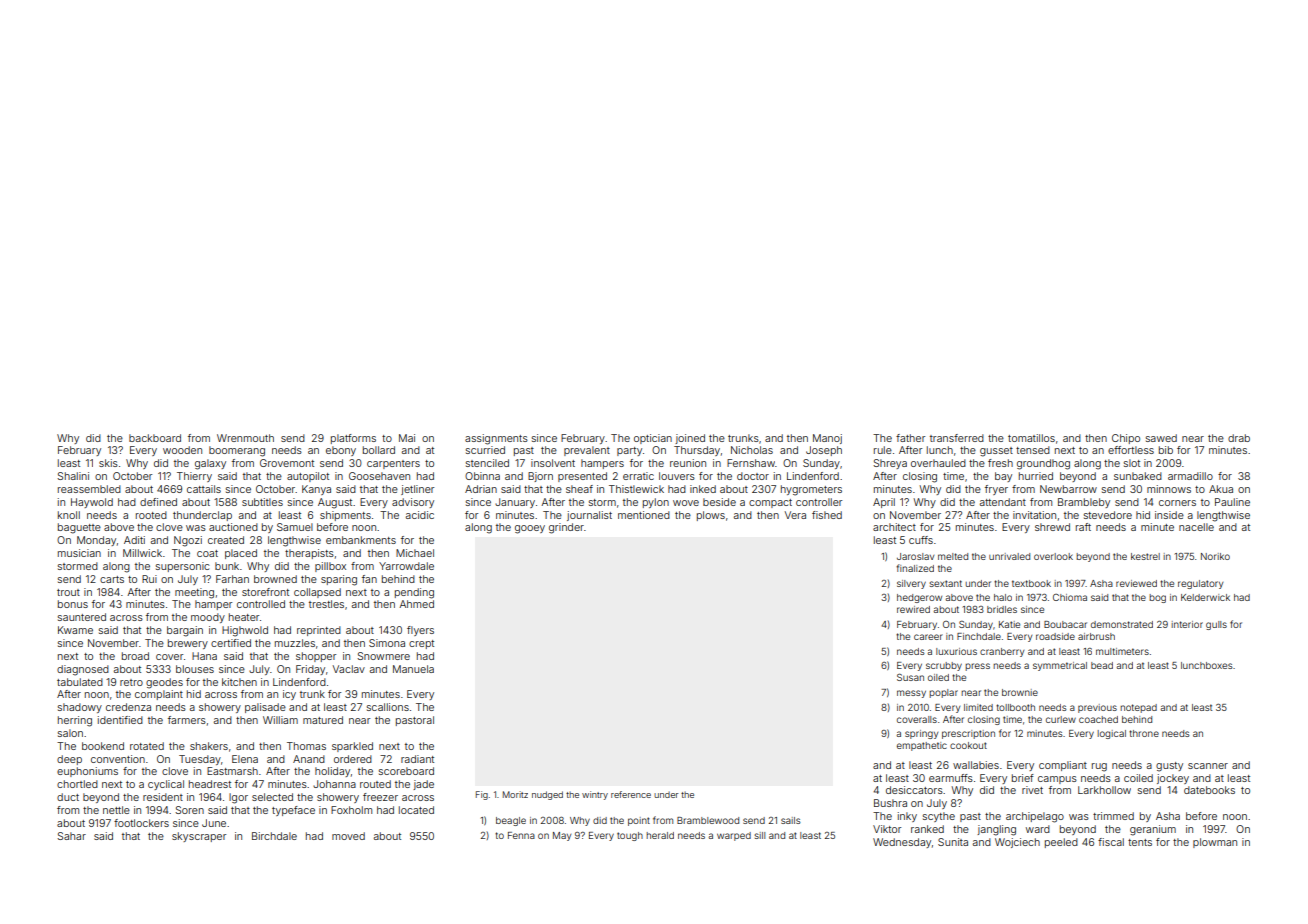  What do you see at coordinates (946, 583) in the screenshot?
I see `sextant` at bounding box center [946, 583].
